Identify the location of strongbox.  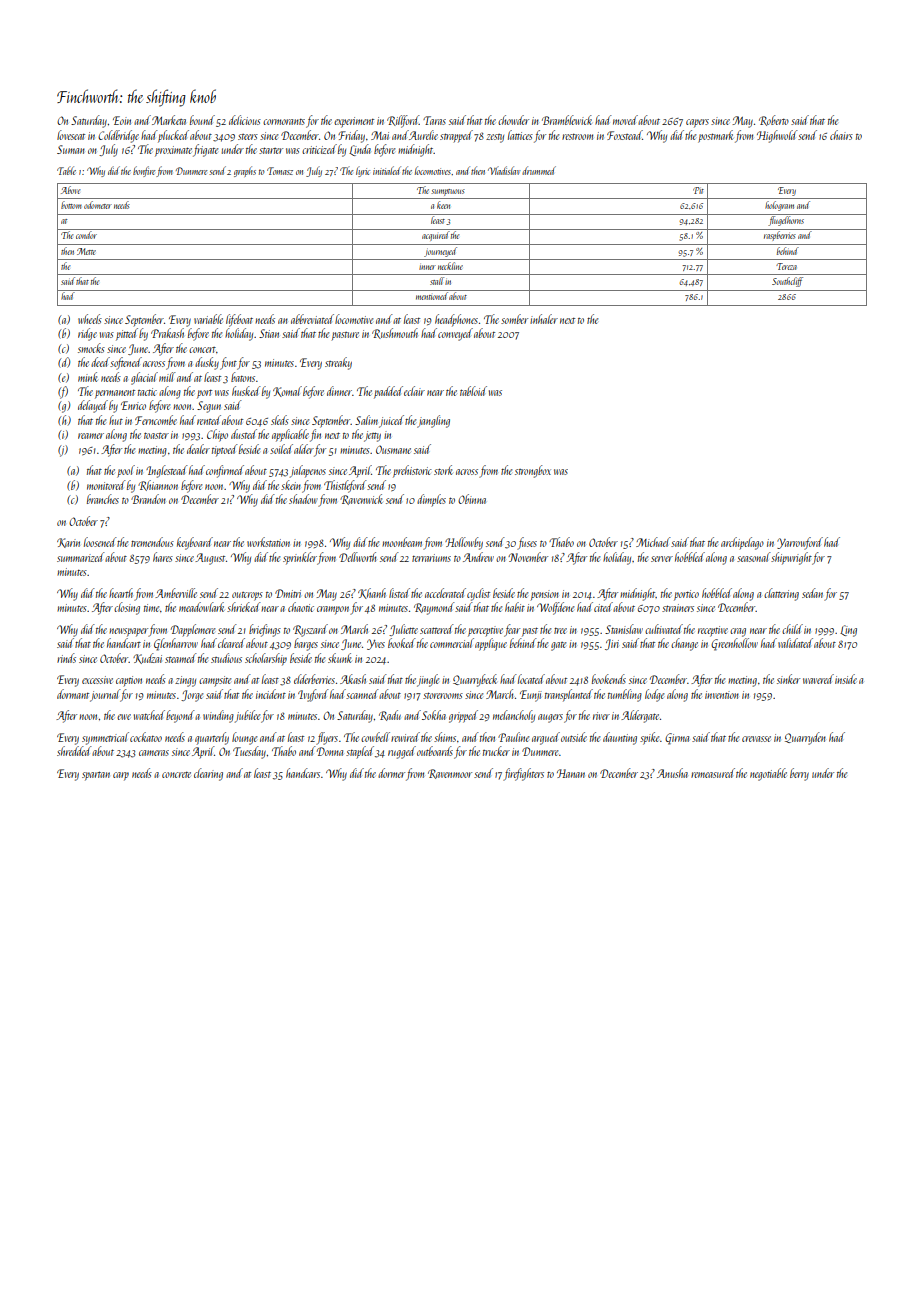
(533, 471).
